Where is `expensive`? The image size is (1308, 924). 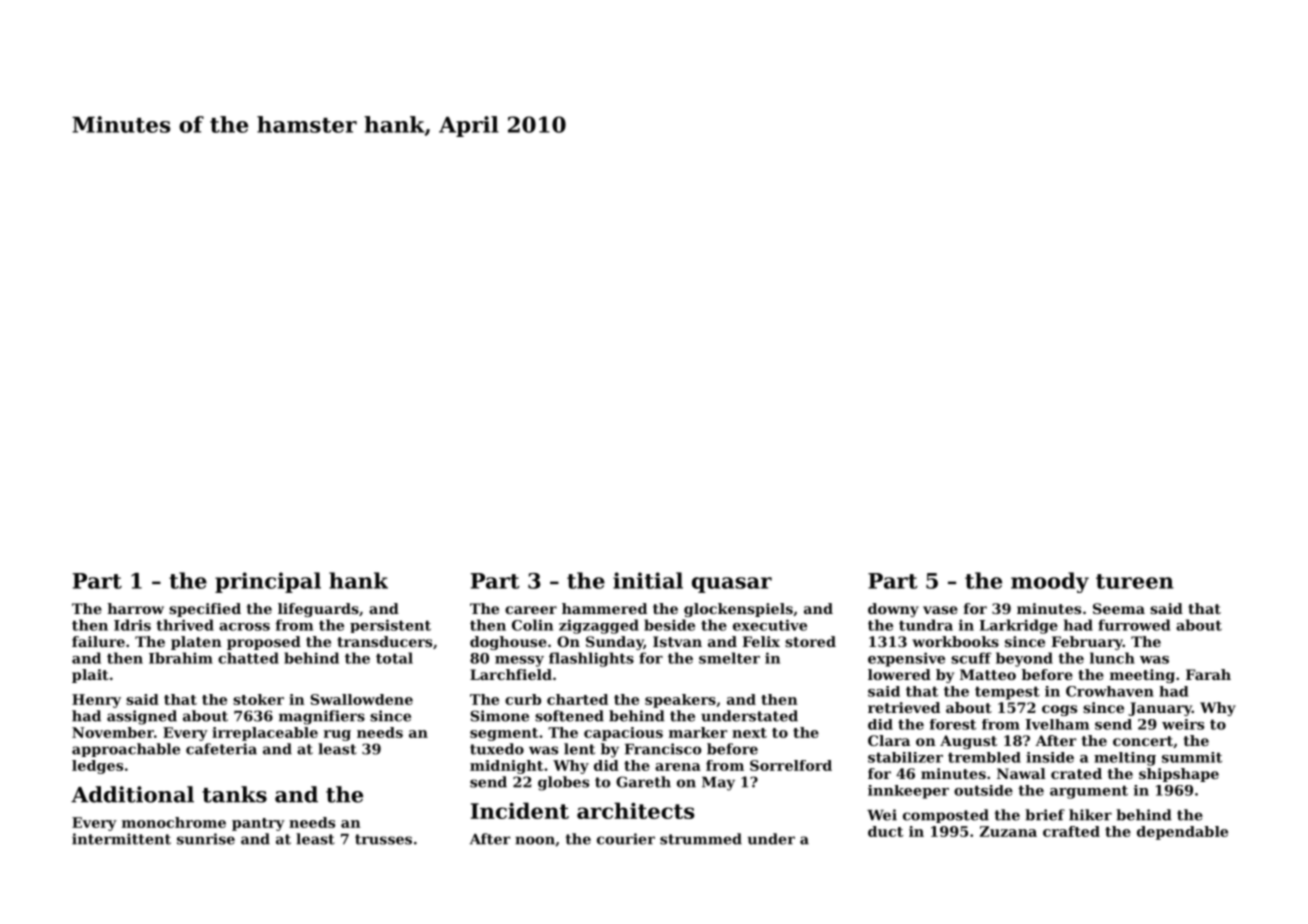
expensive is located at coordinates (906, 659).
